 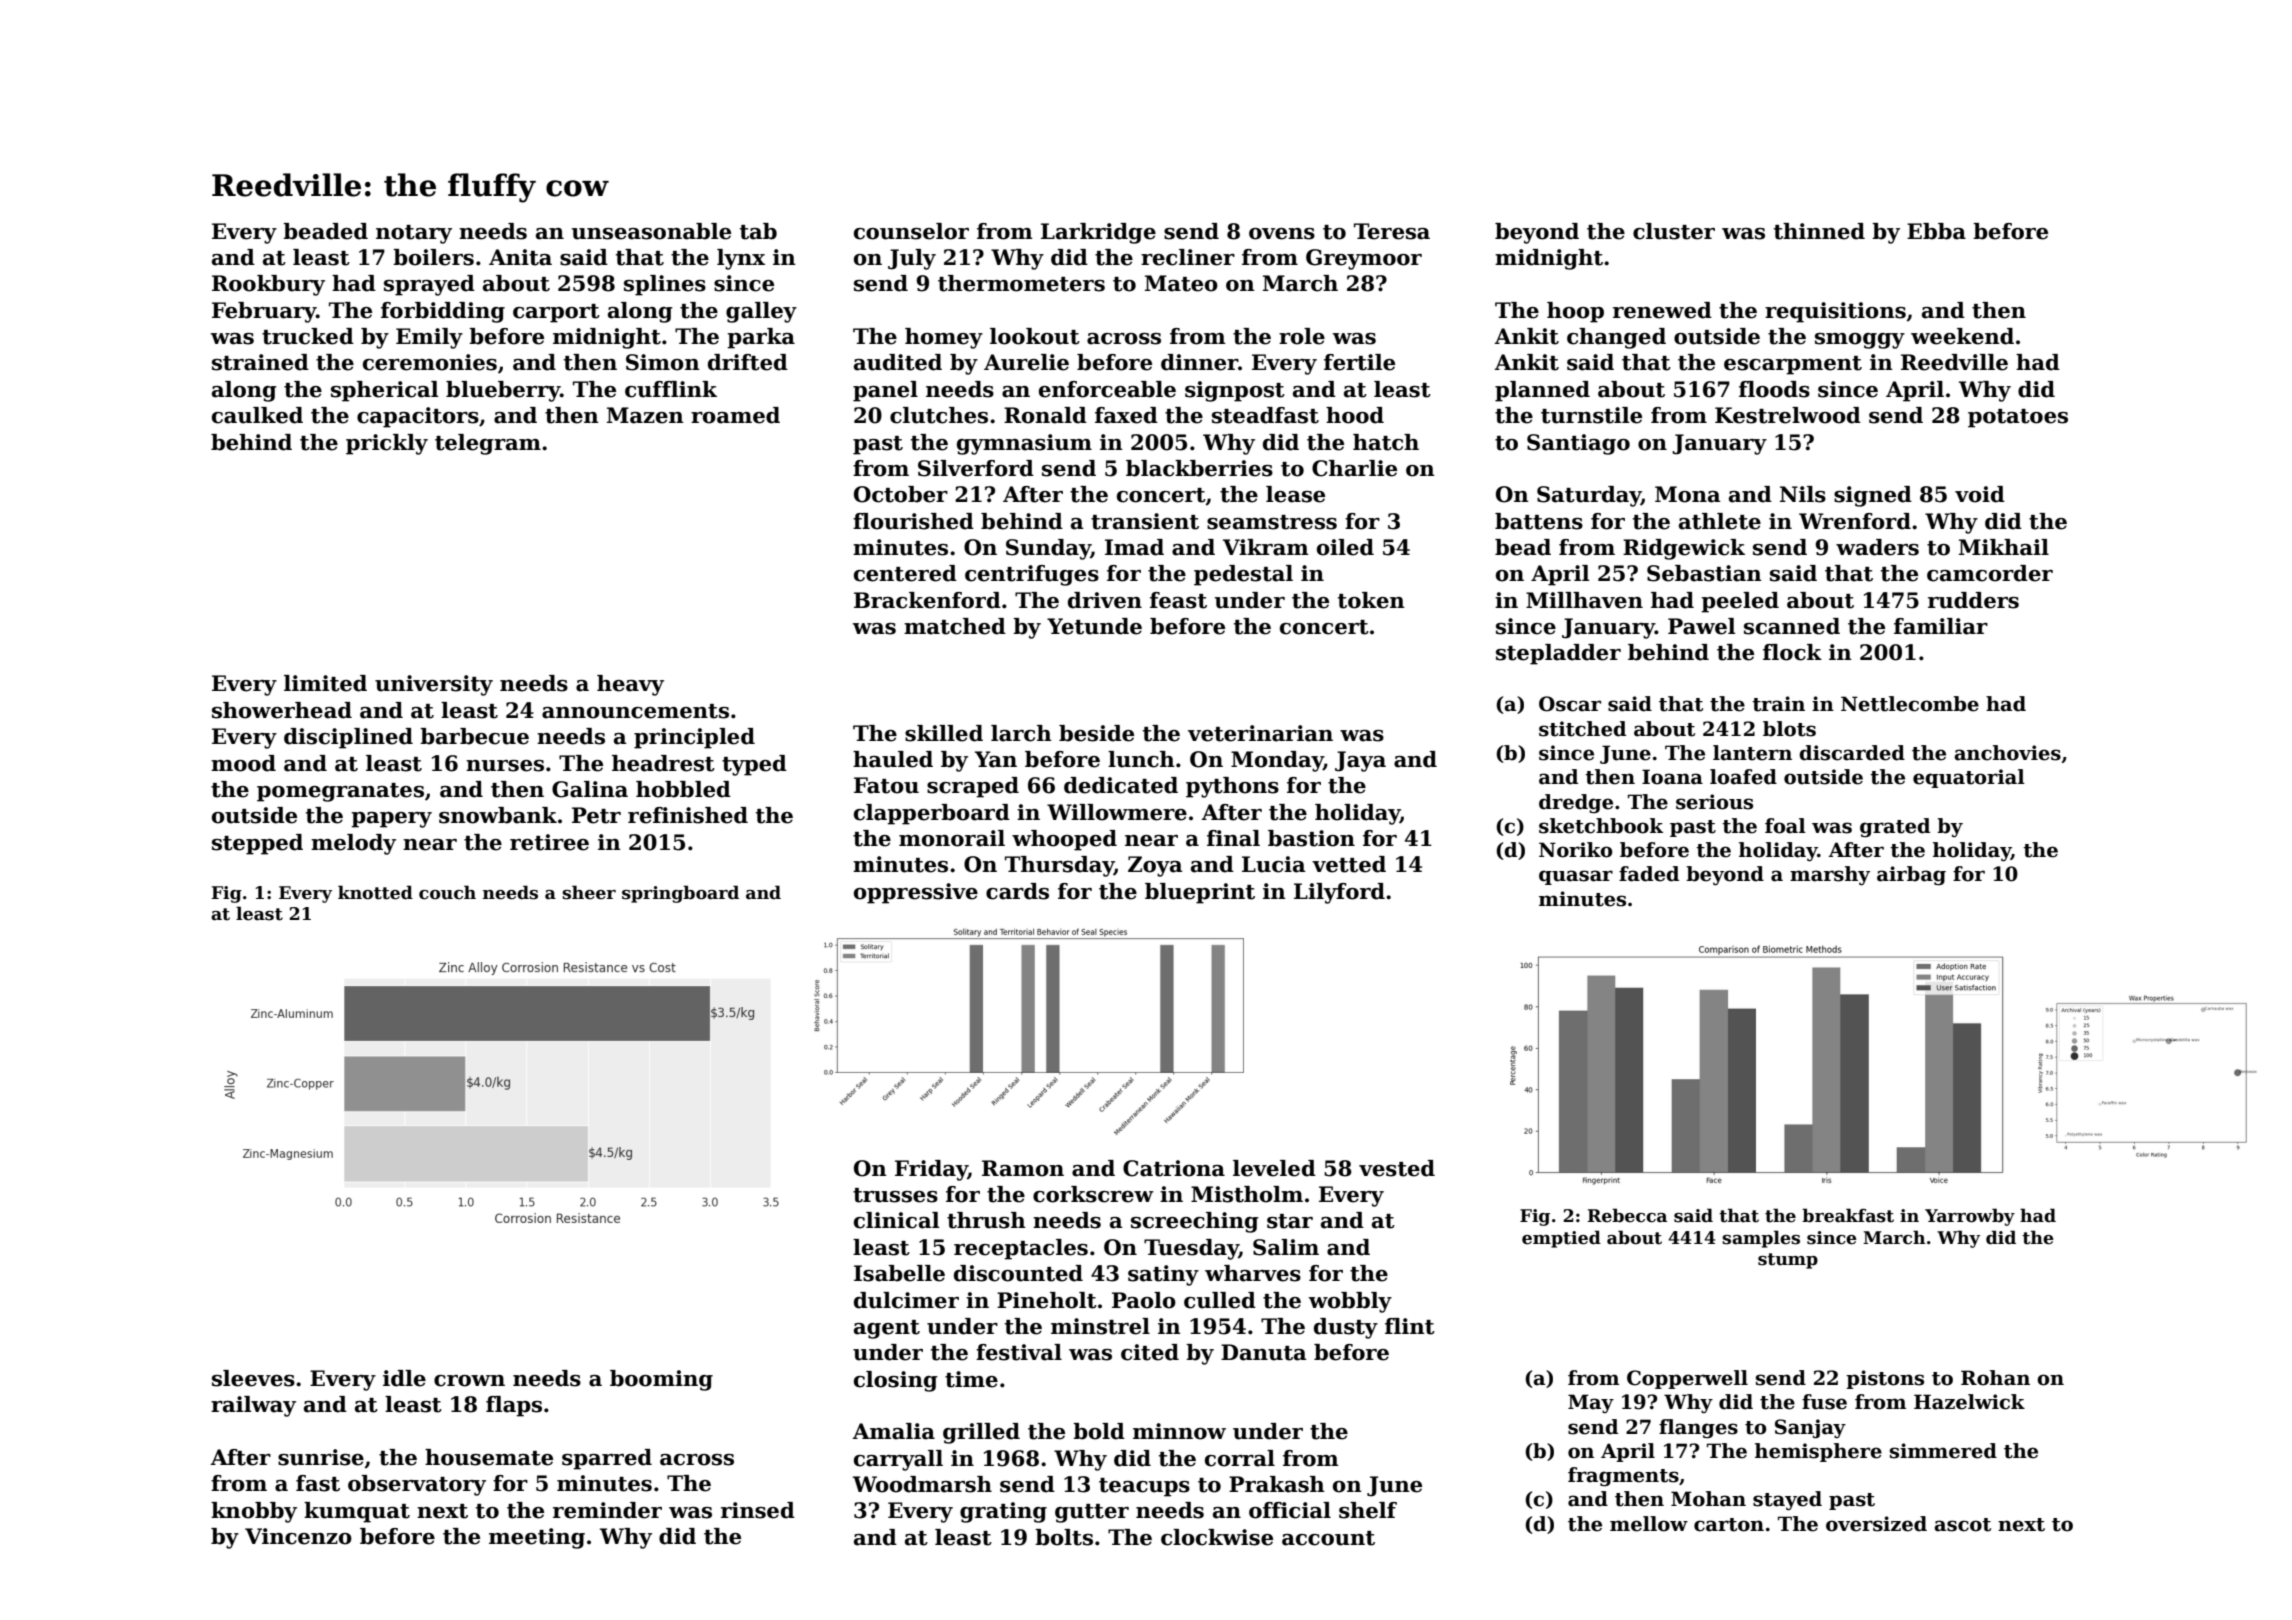 I want to click on culled, so click(x=1220, y=1300).
